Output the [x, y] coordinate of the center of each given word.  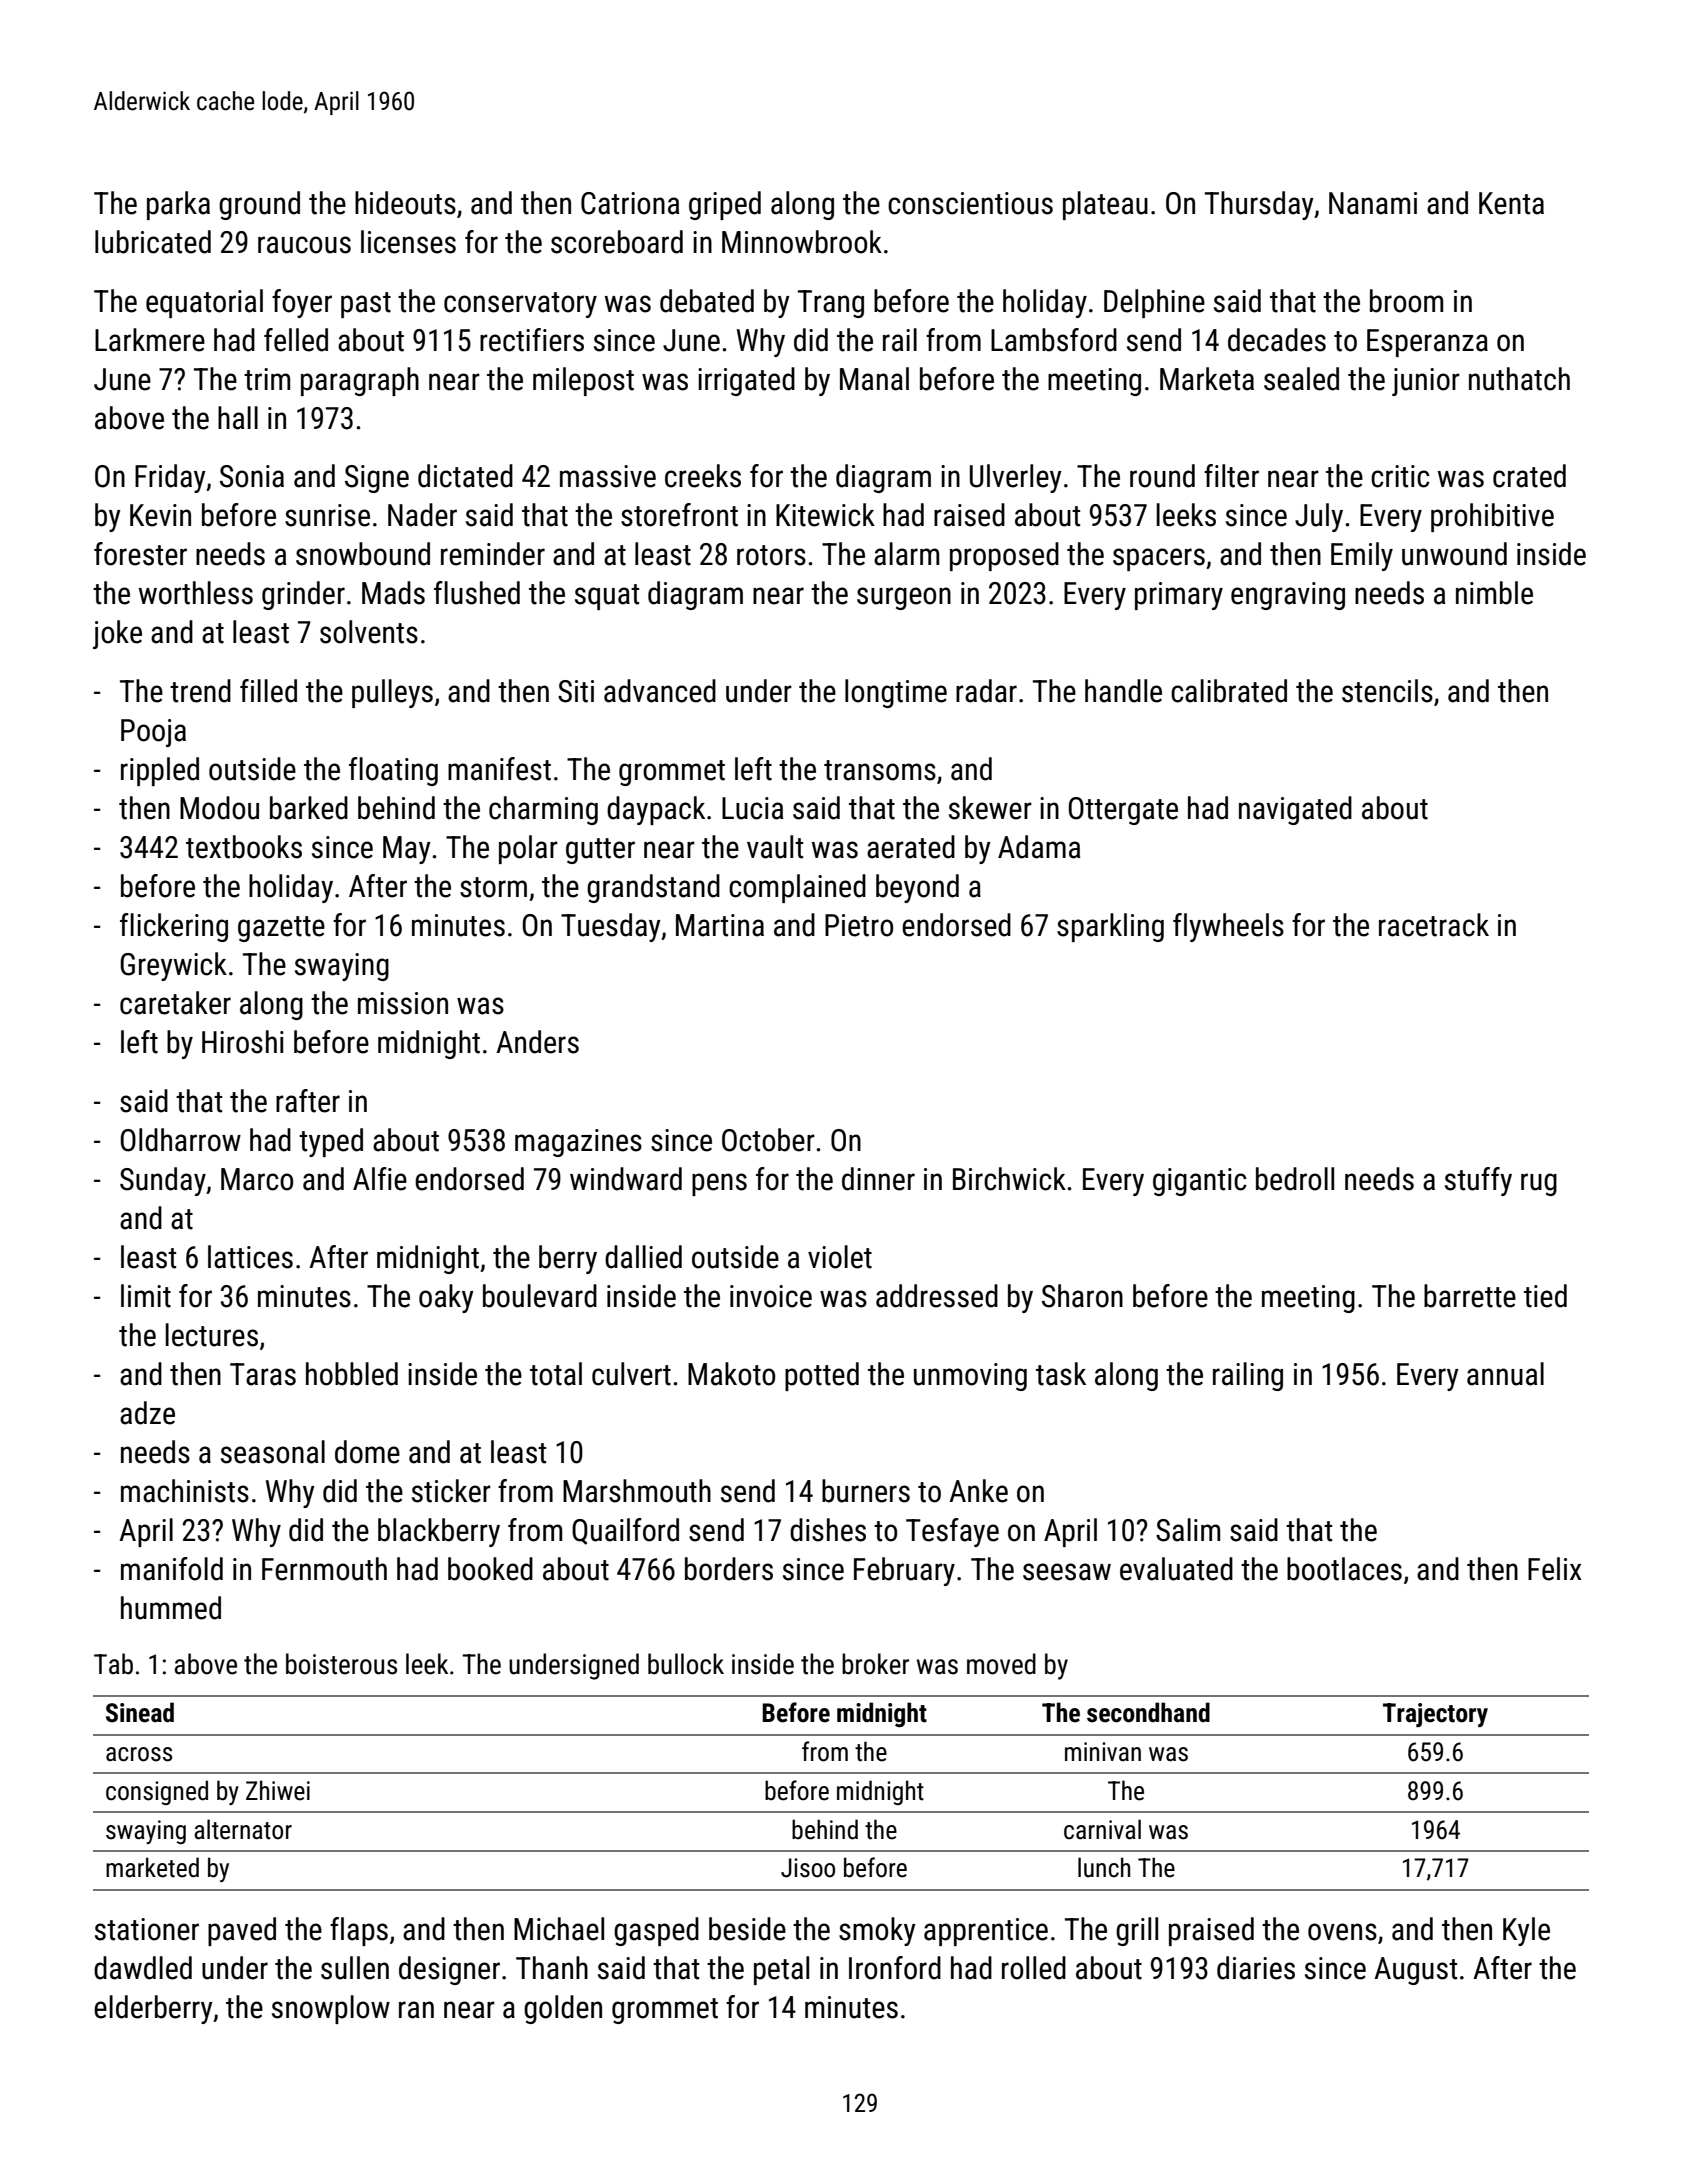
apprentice [986, 1932]
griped [725, 205]
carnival [1102, 1829]
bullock [686, 1664]
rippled [160, 771]
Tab [113, 1664]
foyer [302, 303]
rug [1539, 1184]
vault [775, 847]
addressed [937, 1296]
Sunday [163, 1181]
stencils [1387, 691]
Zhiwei [278, 1790]
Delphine [1154, 303]
